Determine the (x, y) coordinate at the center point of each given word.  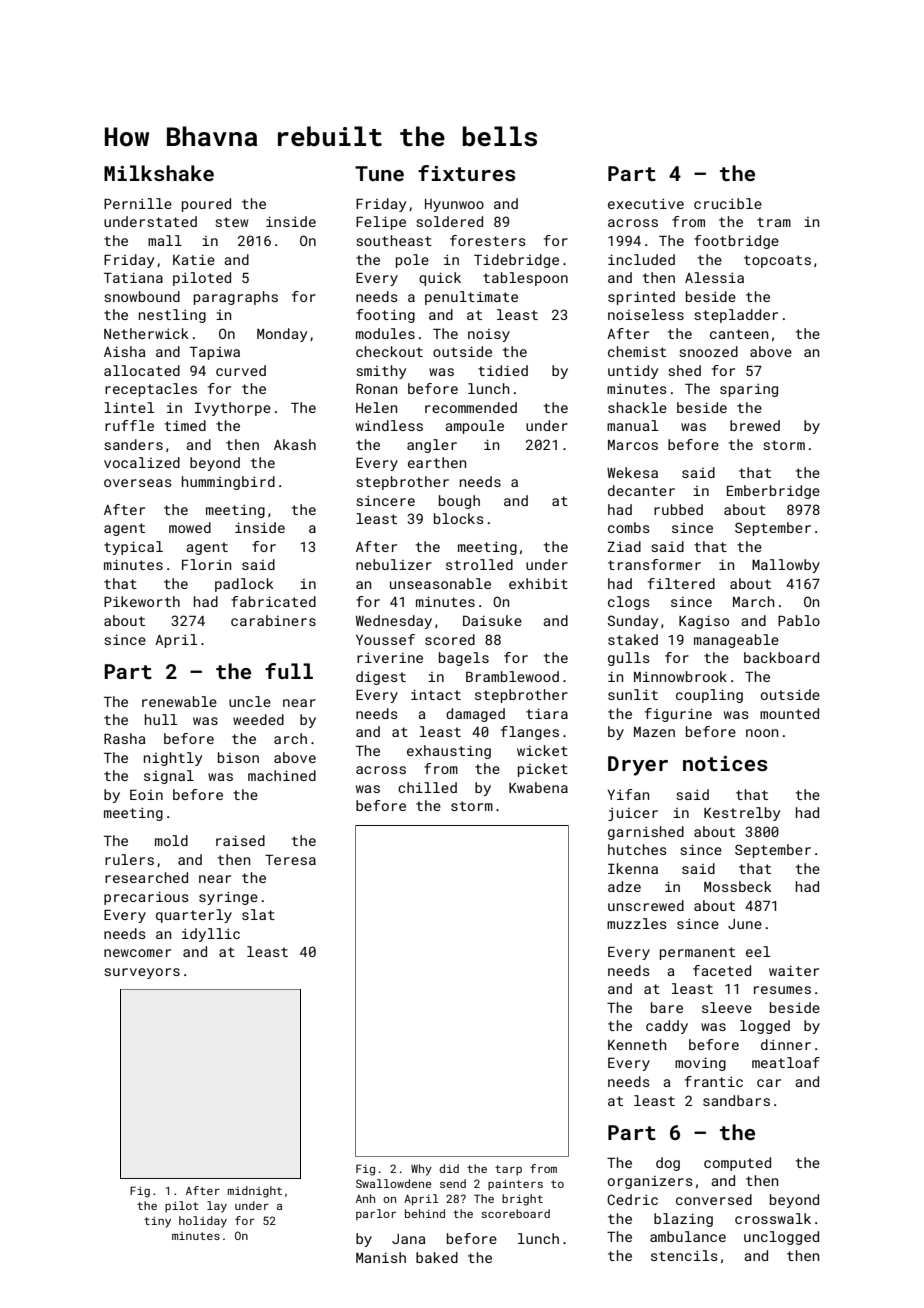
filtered (681, 583)
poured (206, 205)
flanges (530, 733)
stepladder (736, 316)
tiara (547, 713)
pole (412, 261)
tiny (157, 1222)
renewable (179, 701)
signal (169, 777)
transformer (654, 564)
